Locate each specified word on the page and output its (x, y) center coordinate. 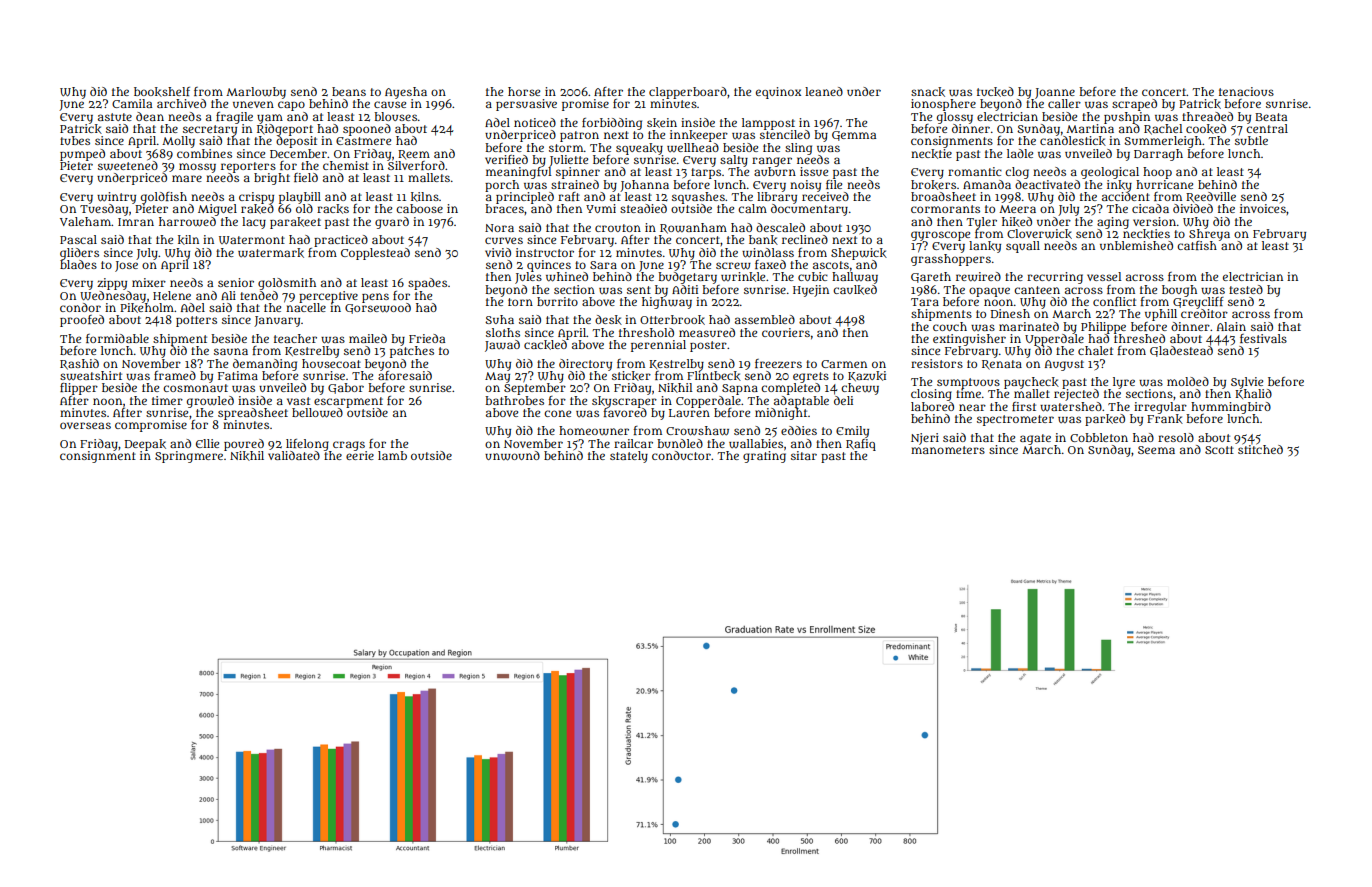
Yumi (601, 208)
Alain (1231, 326)
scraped (1134, 105)
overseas (85, 425)
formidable (117, 338)
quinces (549, 266)
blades (78, 264)
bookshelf (162, 92)
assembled (765, 319)
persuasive (526, 105)
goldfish (164, 198)
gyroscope (940, 236)
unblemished (1136, 245)
